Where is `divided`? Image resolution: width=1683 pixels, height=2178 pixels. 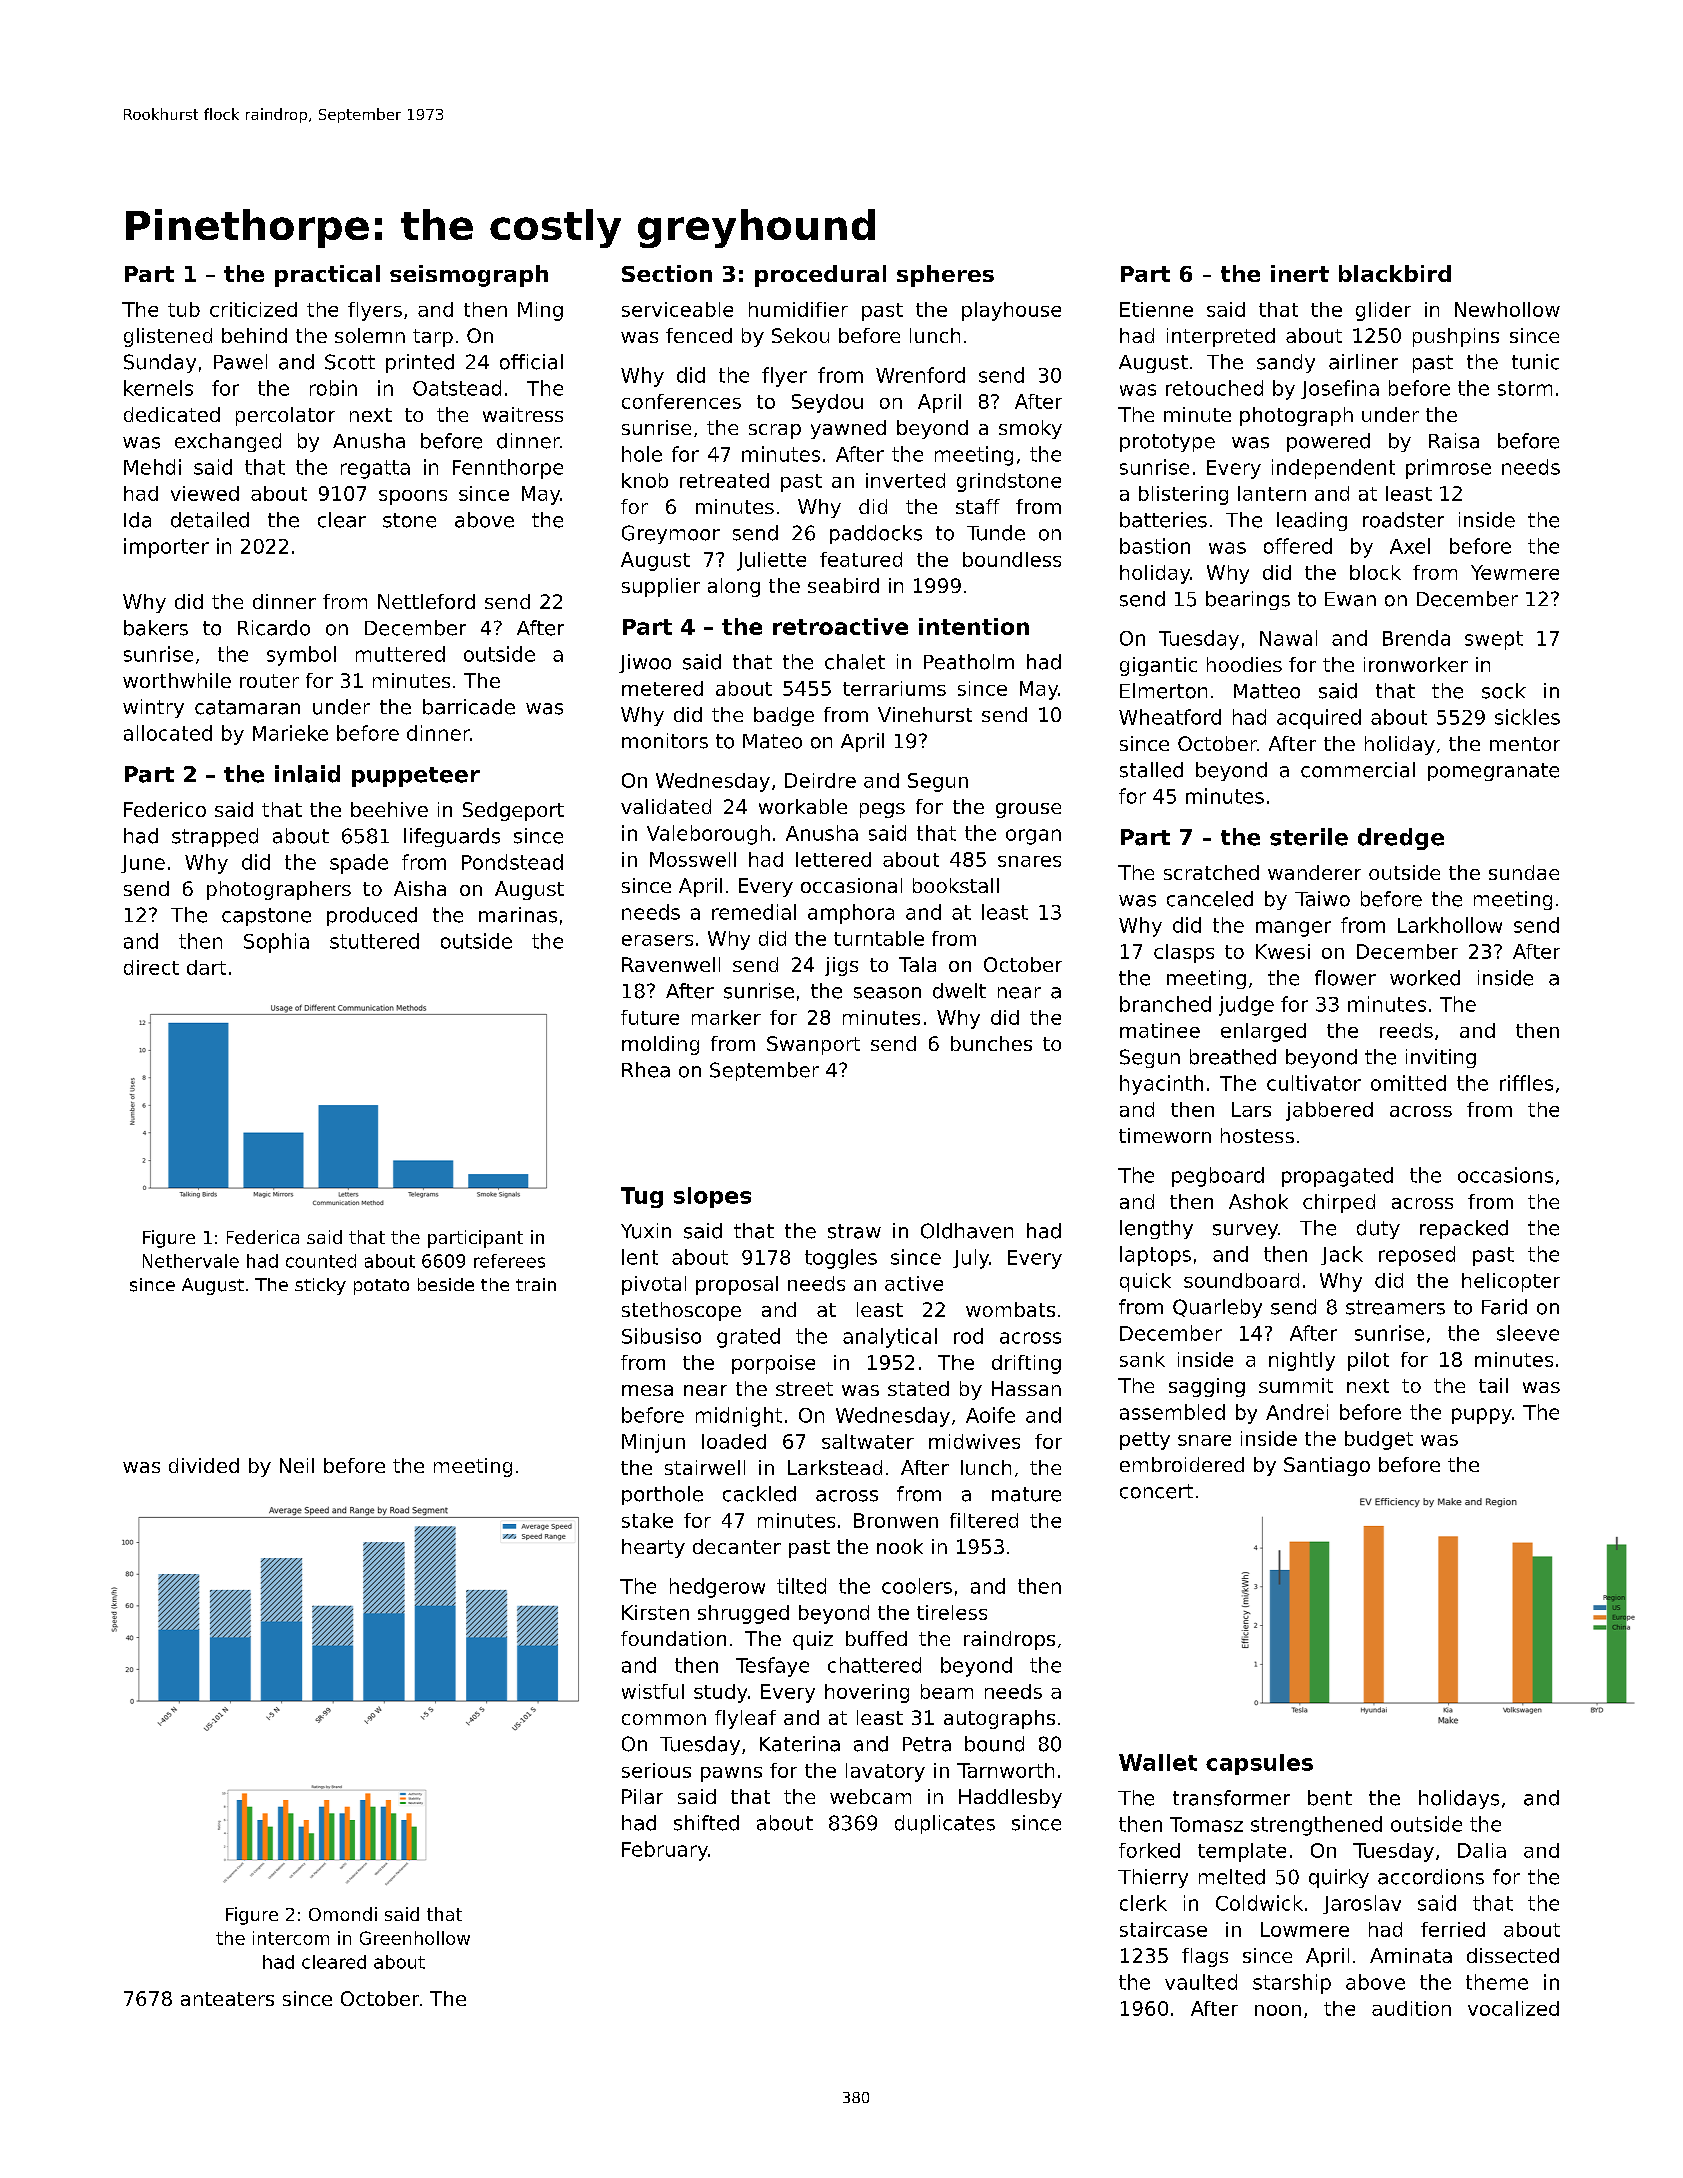
divided is located at coordinates (204, 1465).
